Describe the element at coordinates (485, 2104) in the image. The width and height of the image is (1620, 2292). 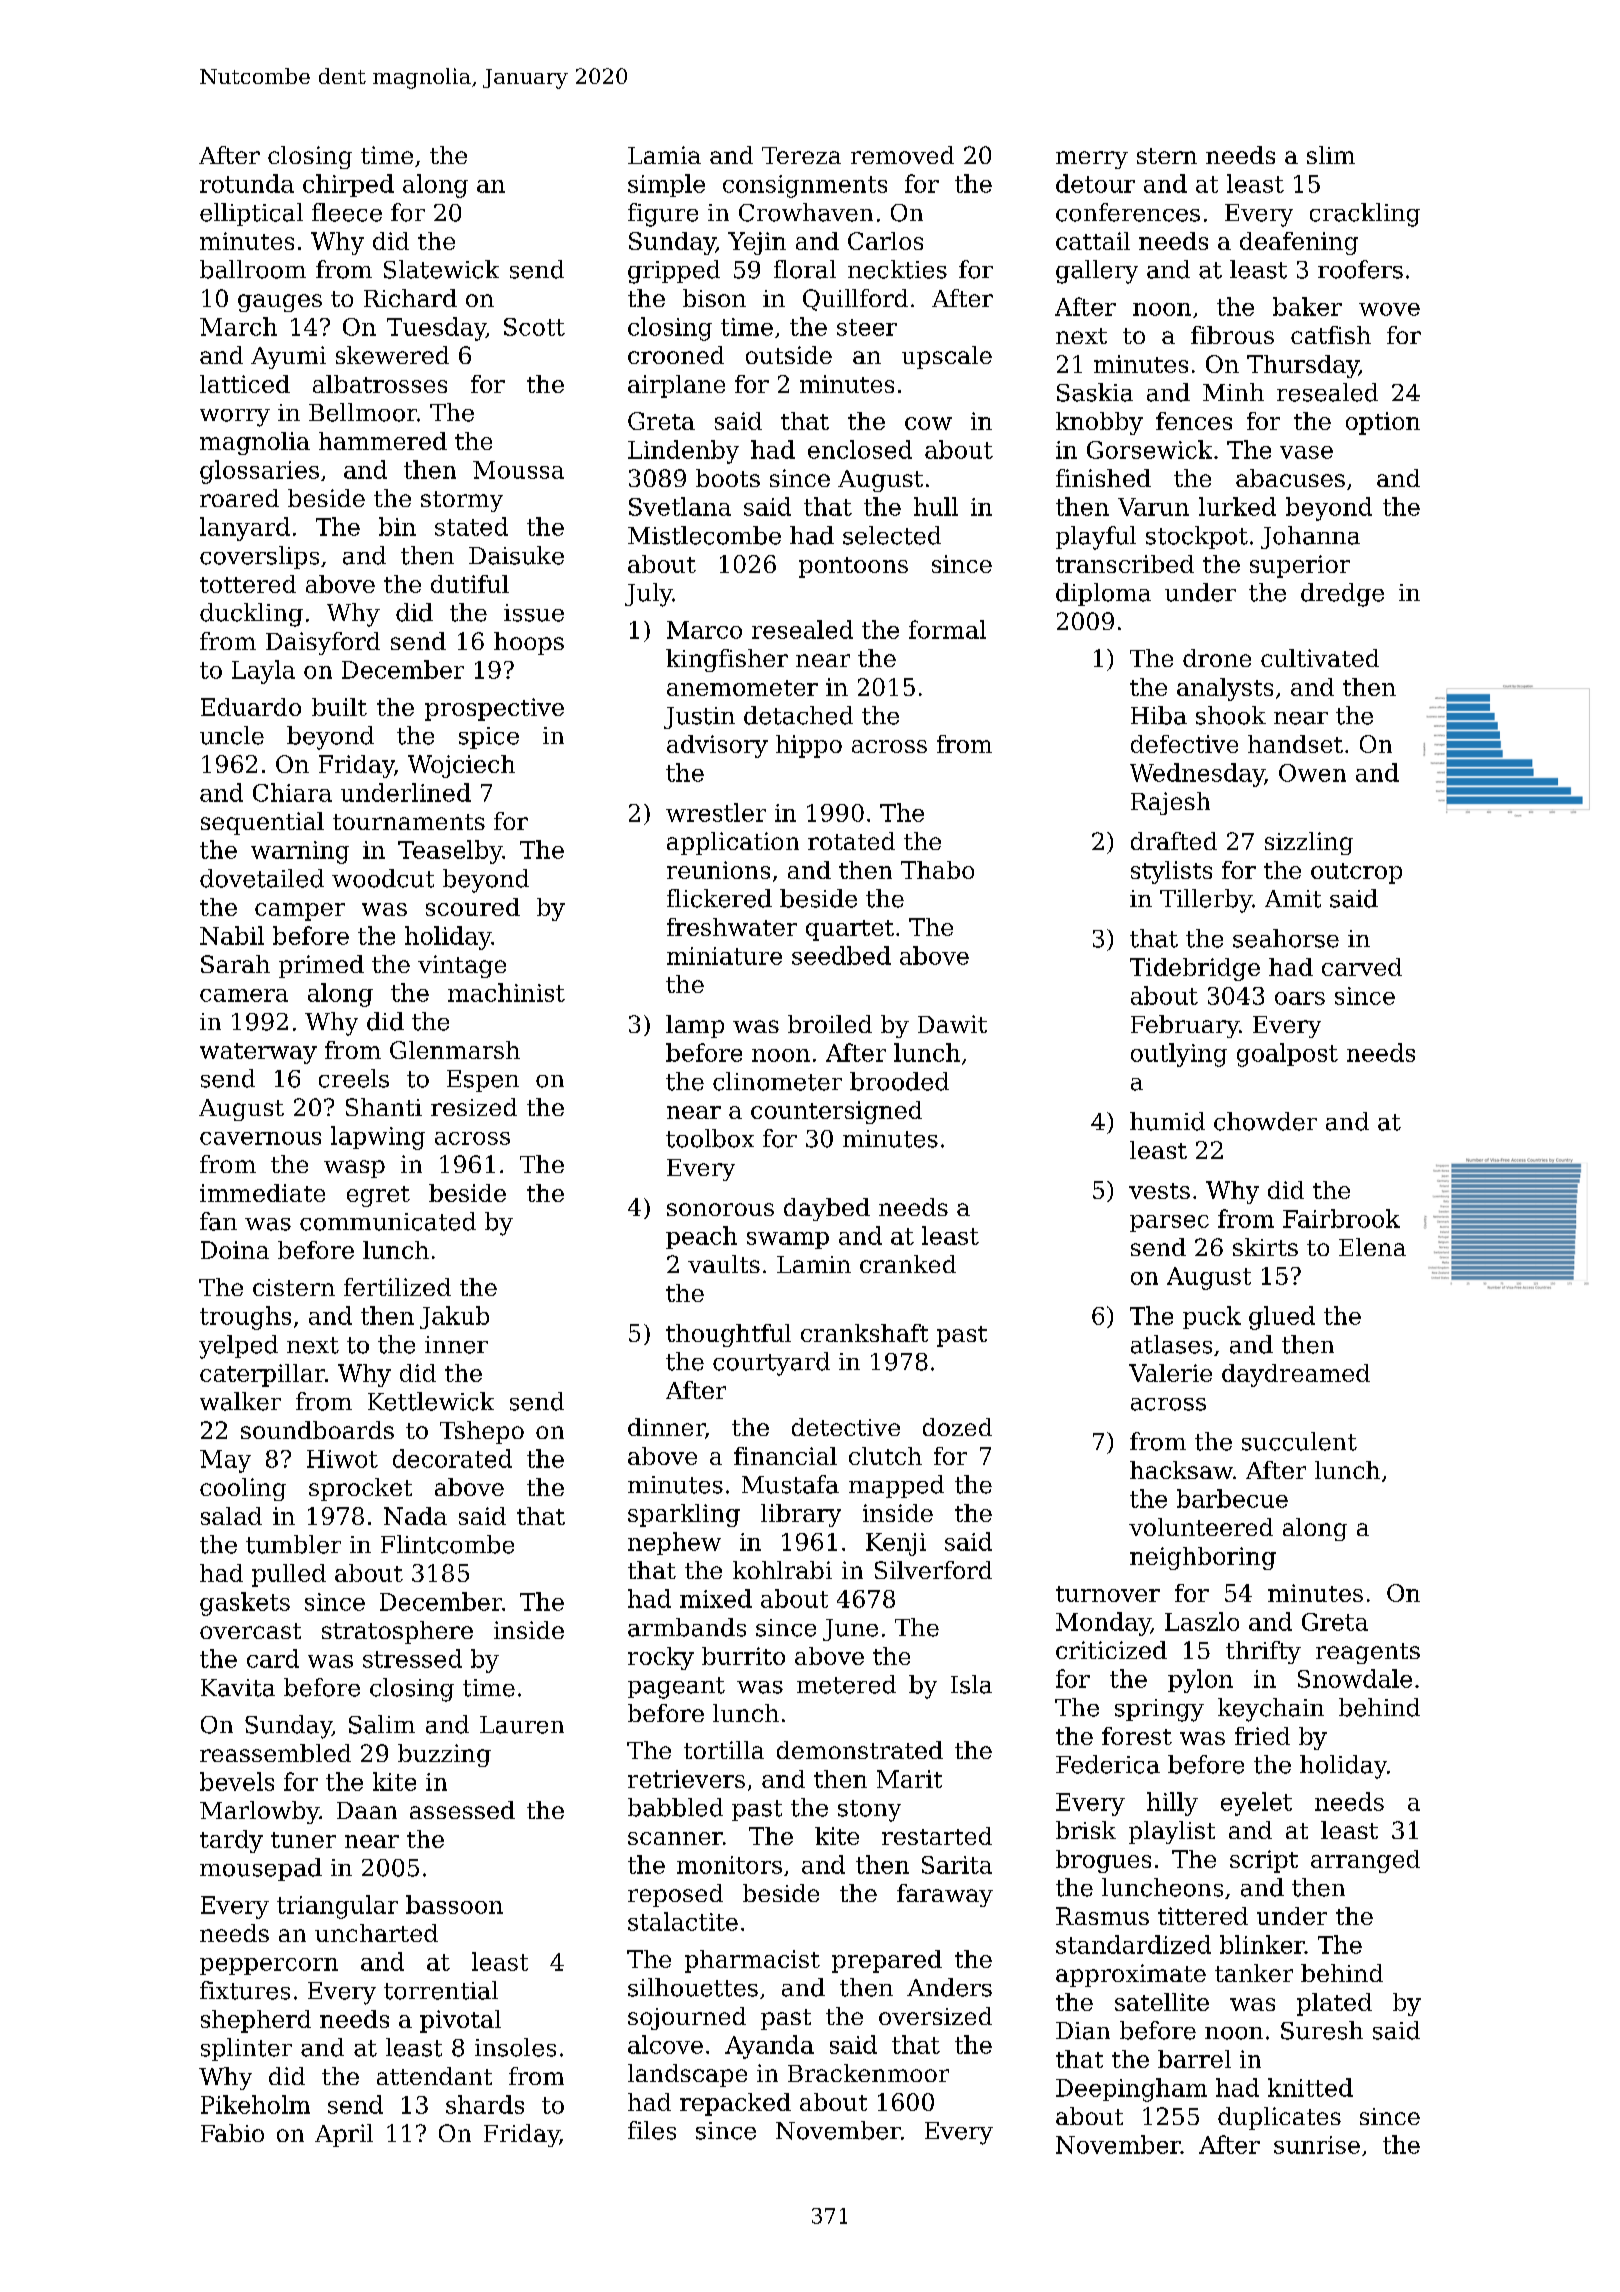
I see `shards` at that location.
